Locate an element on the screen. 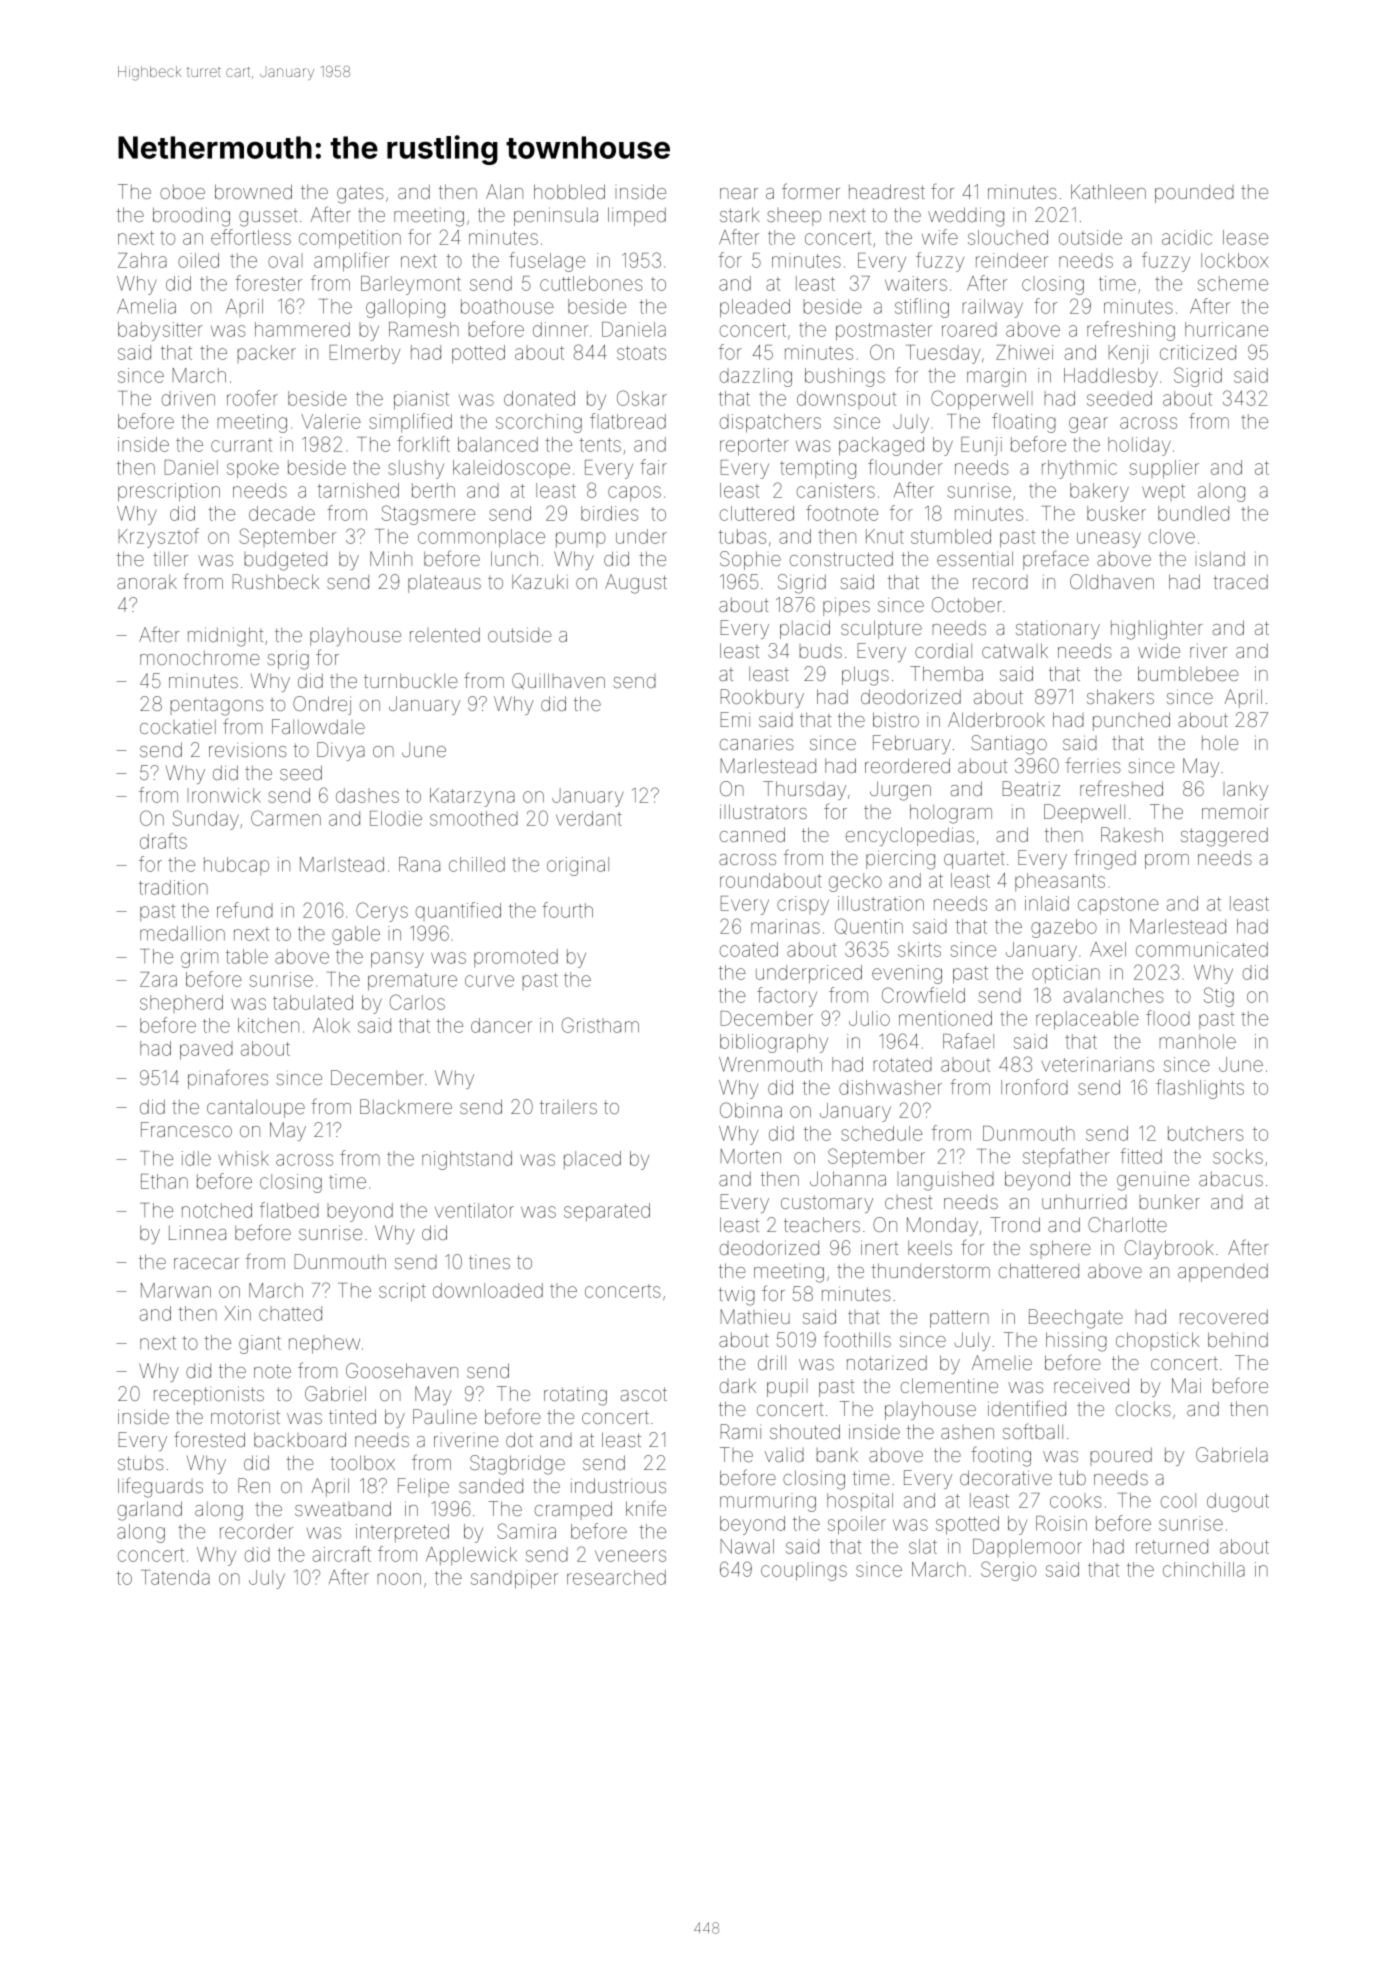 The image size is (1386, 1969). butchers is located at coordinates (1206, 1133).
